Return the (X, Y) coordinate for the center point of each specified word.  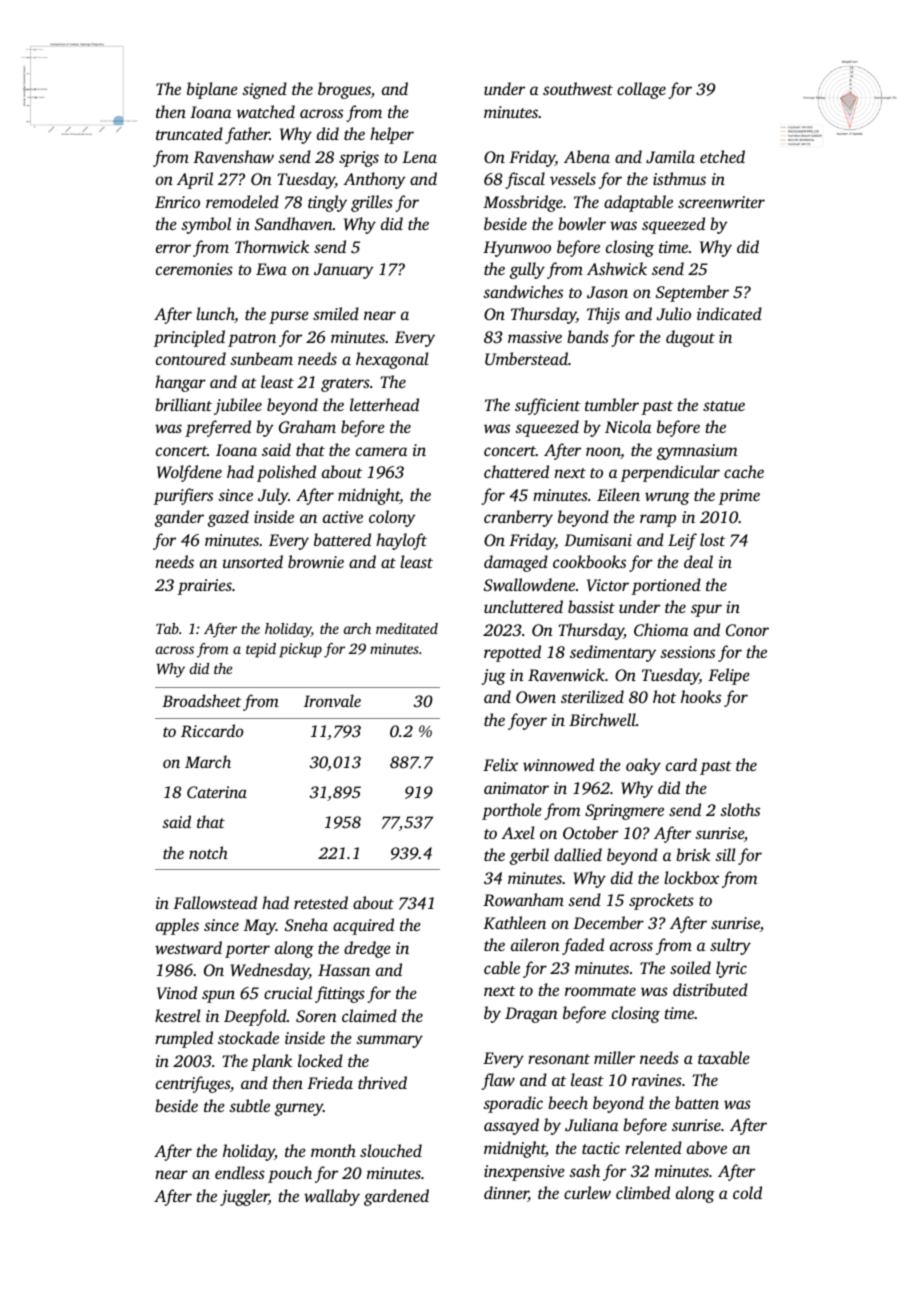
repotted (512, 653)
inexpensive (524, 1173)
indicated (729, 313)
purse (289, 317)
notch (208, 852)
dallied (578, 854)
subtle (249, 1105)
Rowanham (523, 899)
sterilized (592, 696)
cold (747, 1192)
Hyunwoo (517, 249)
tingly (327, 203)
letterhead (384, 404)
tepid (261, 650)
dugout (690, 338)
